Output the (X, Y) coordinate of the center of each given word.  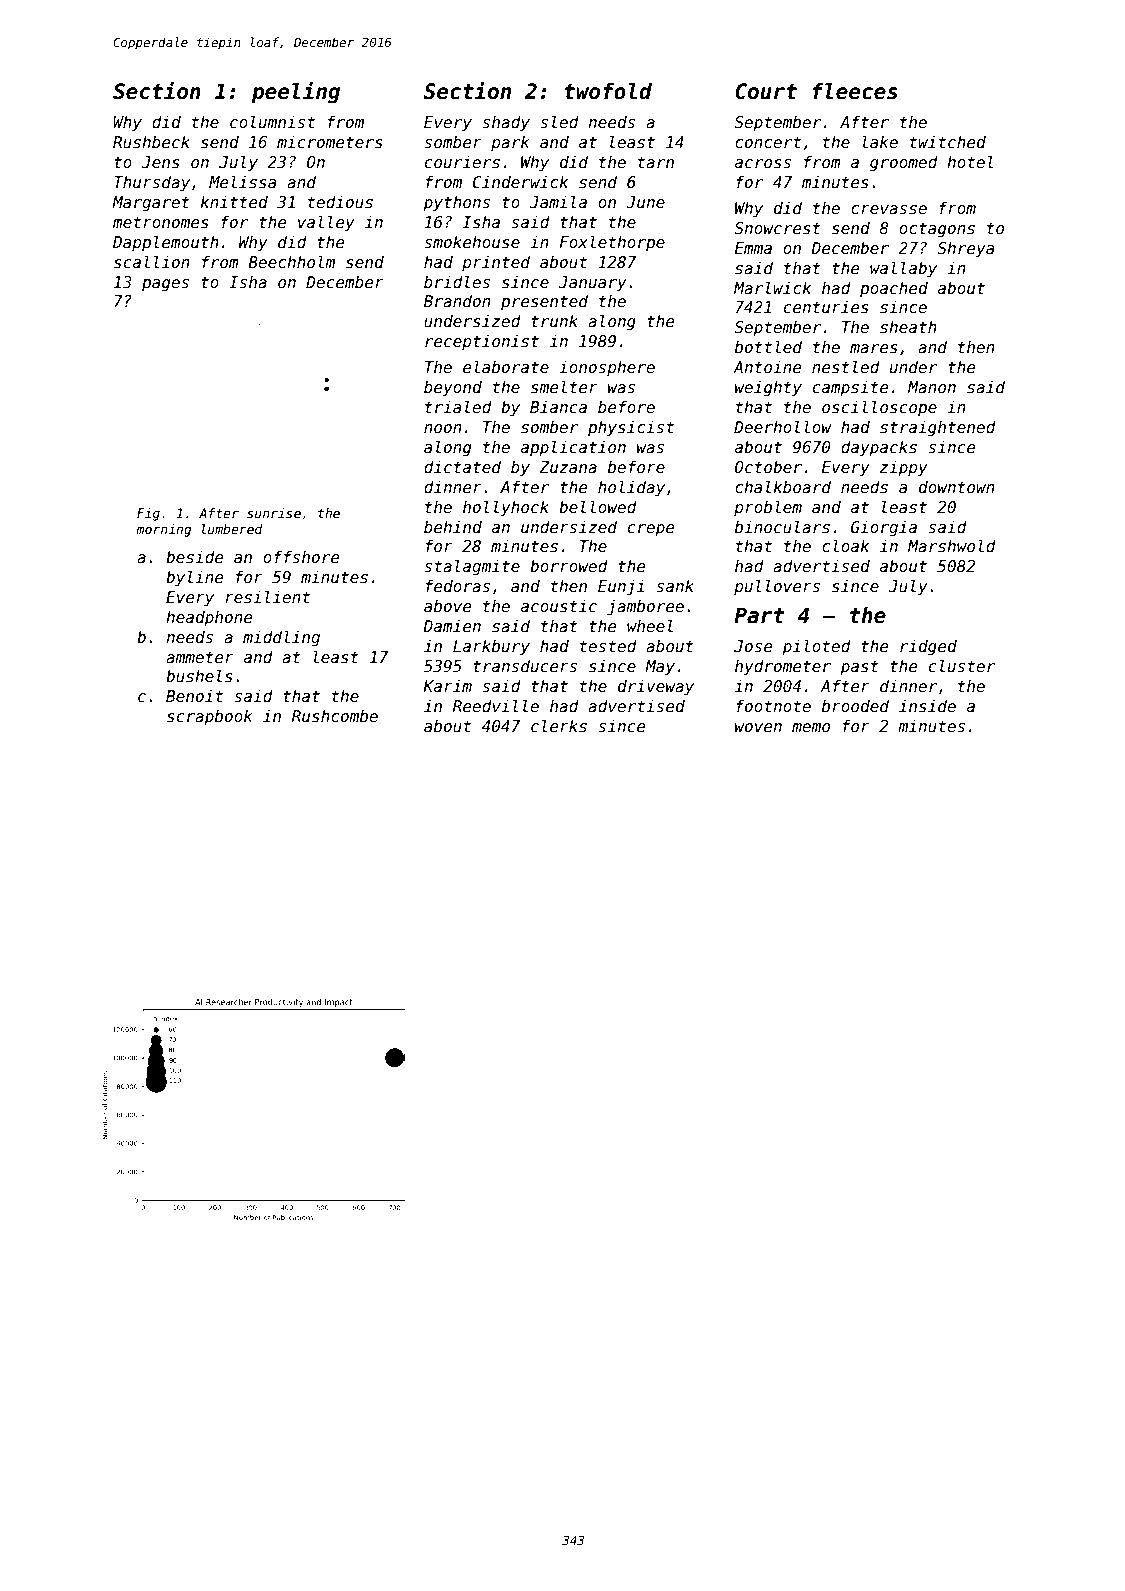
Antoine (767, 367)
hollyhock (506, 508)
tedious (340, 201)
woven (758, 728)
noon (443, 428)
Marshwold (952, 545)
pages (165, 285)
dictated (462, 466)
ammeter (200, 658)
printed (496, 263)
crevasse (889, 210)
